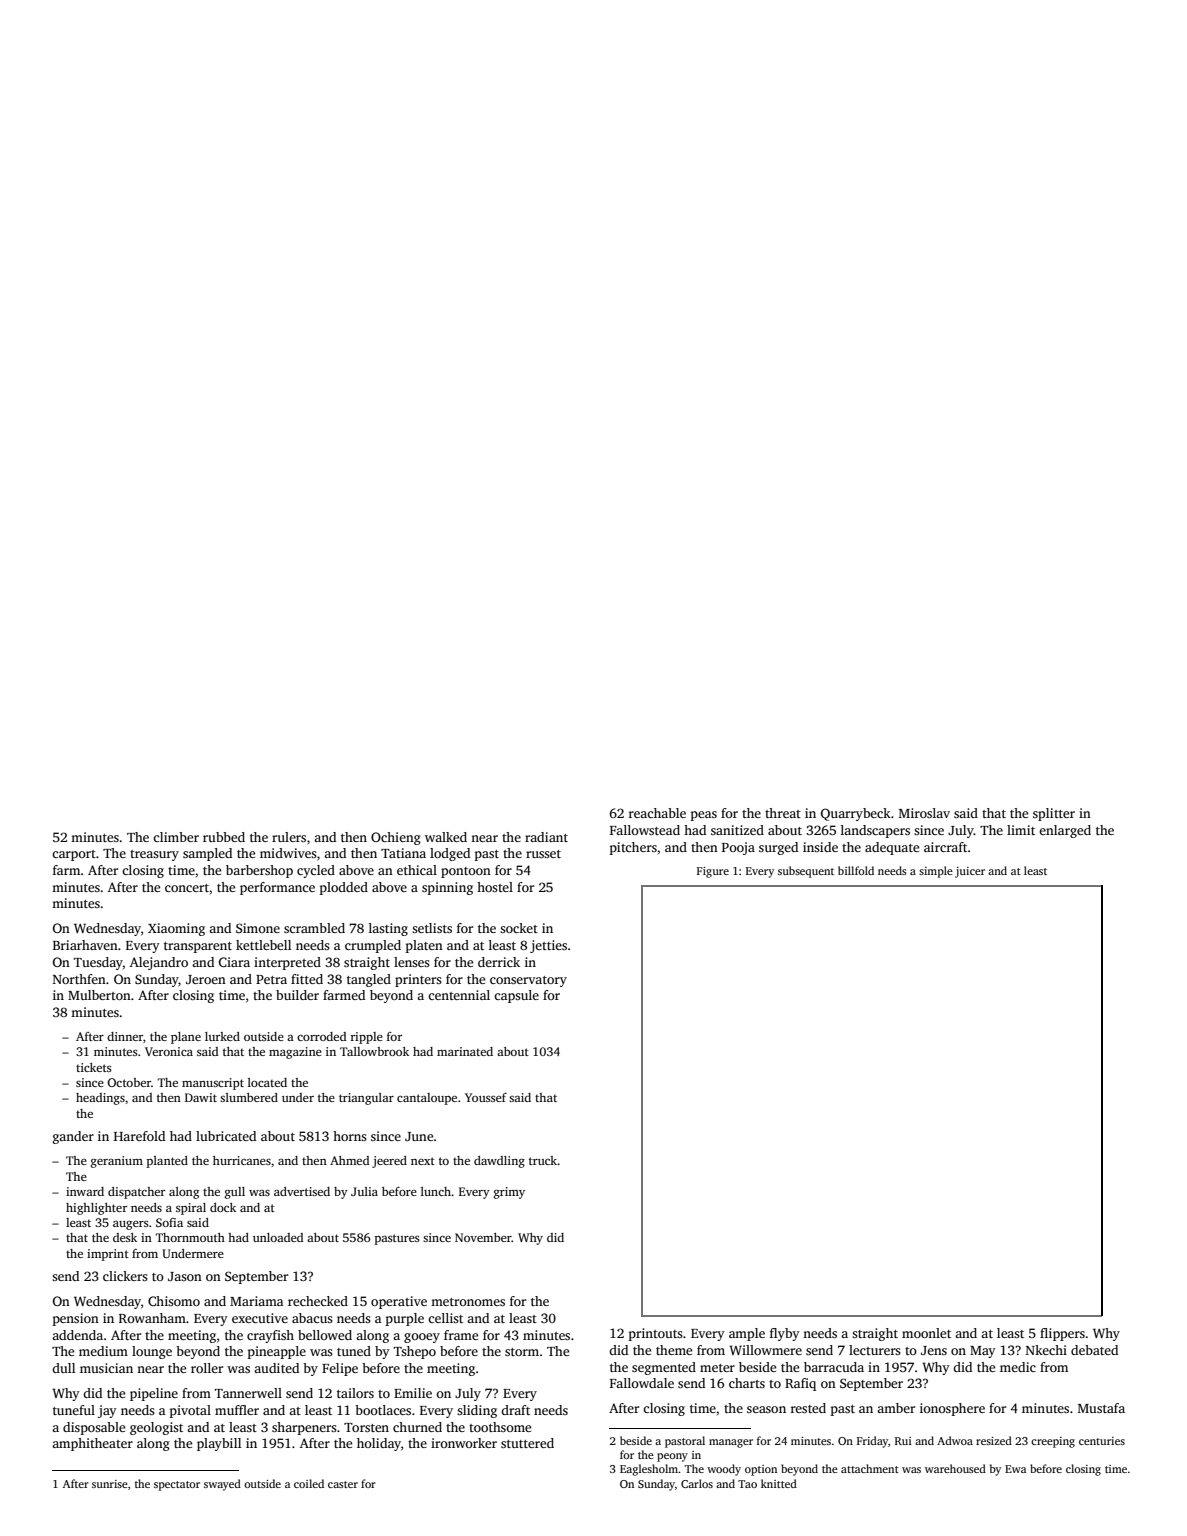 This document has width=1187, height=1536. Describe the element at coordinates (509, 1193) in the document. I see `grimy` at that location.
